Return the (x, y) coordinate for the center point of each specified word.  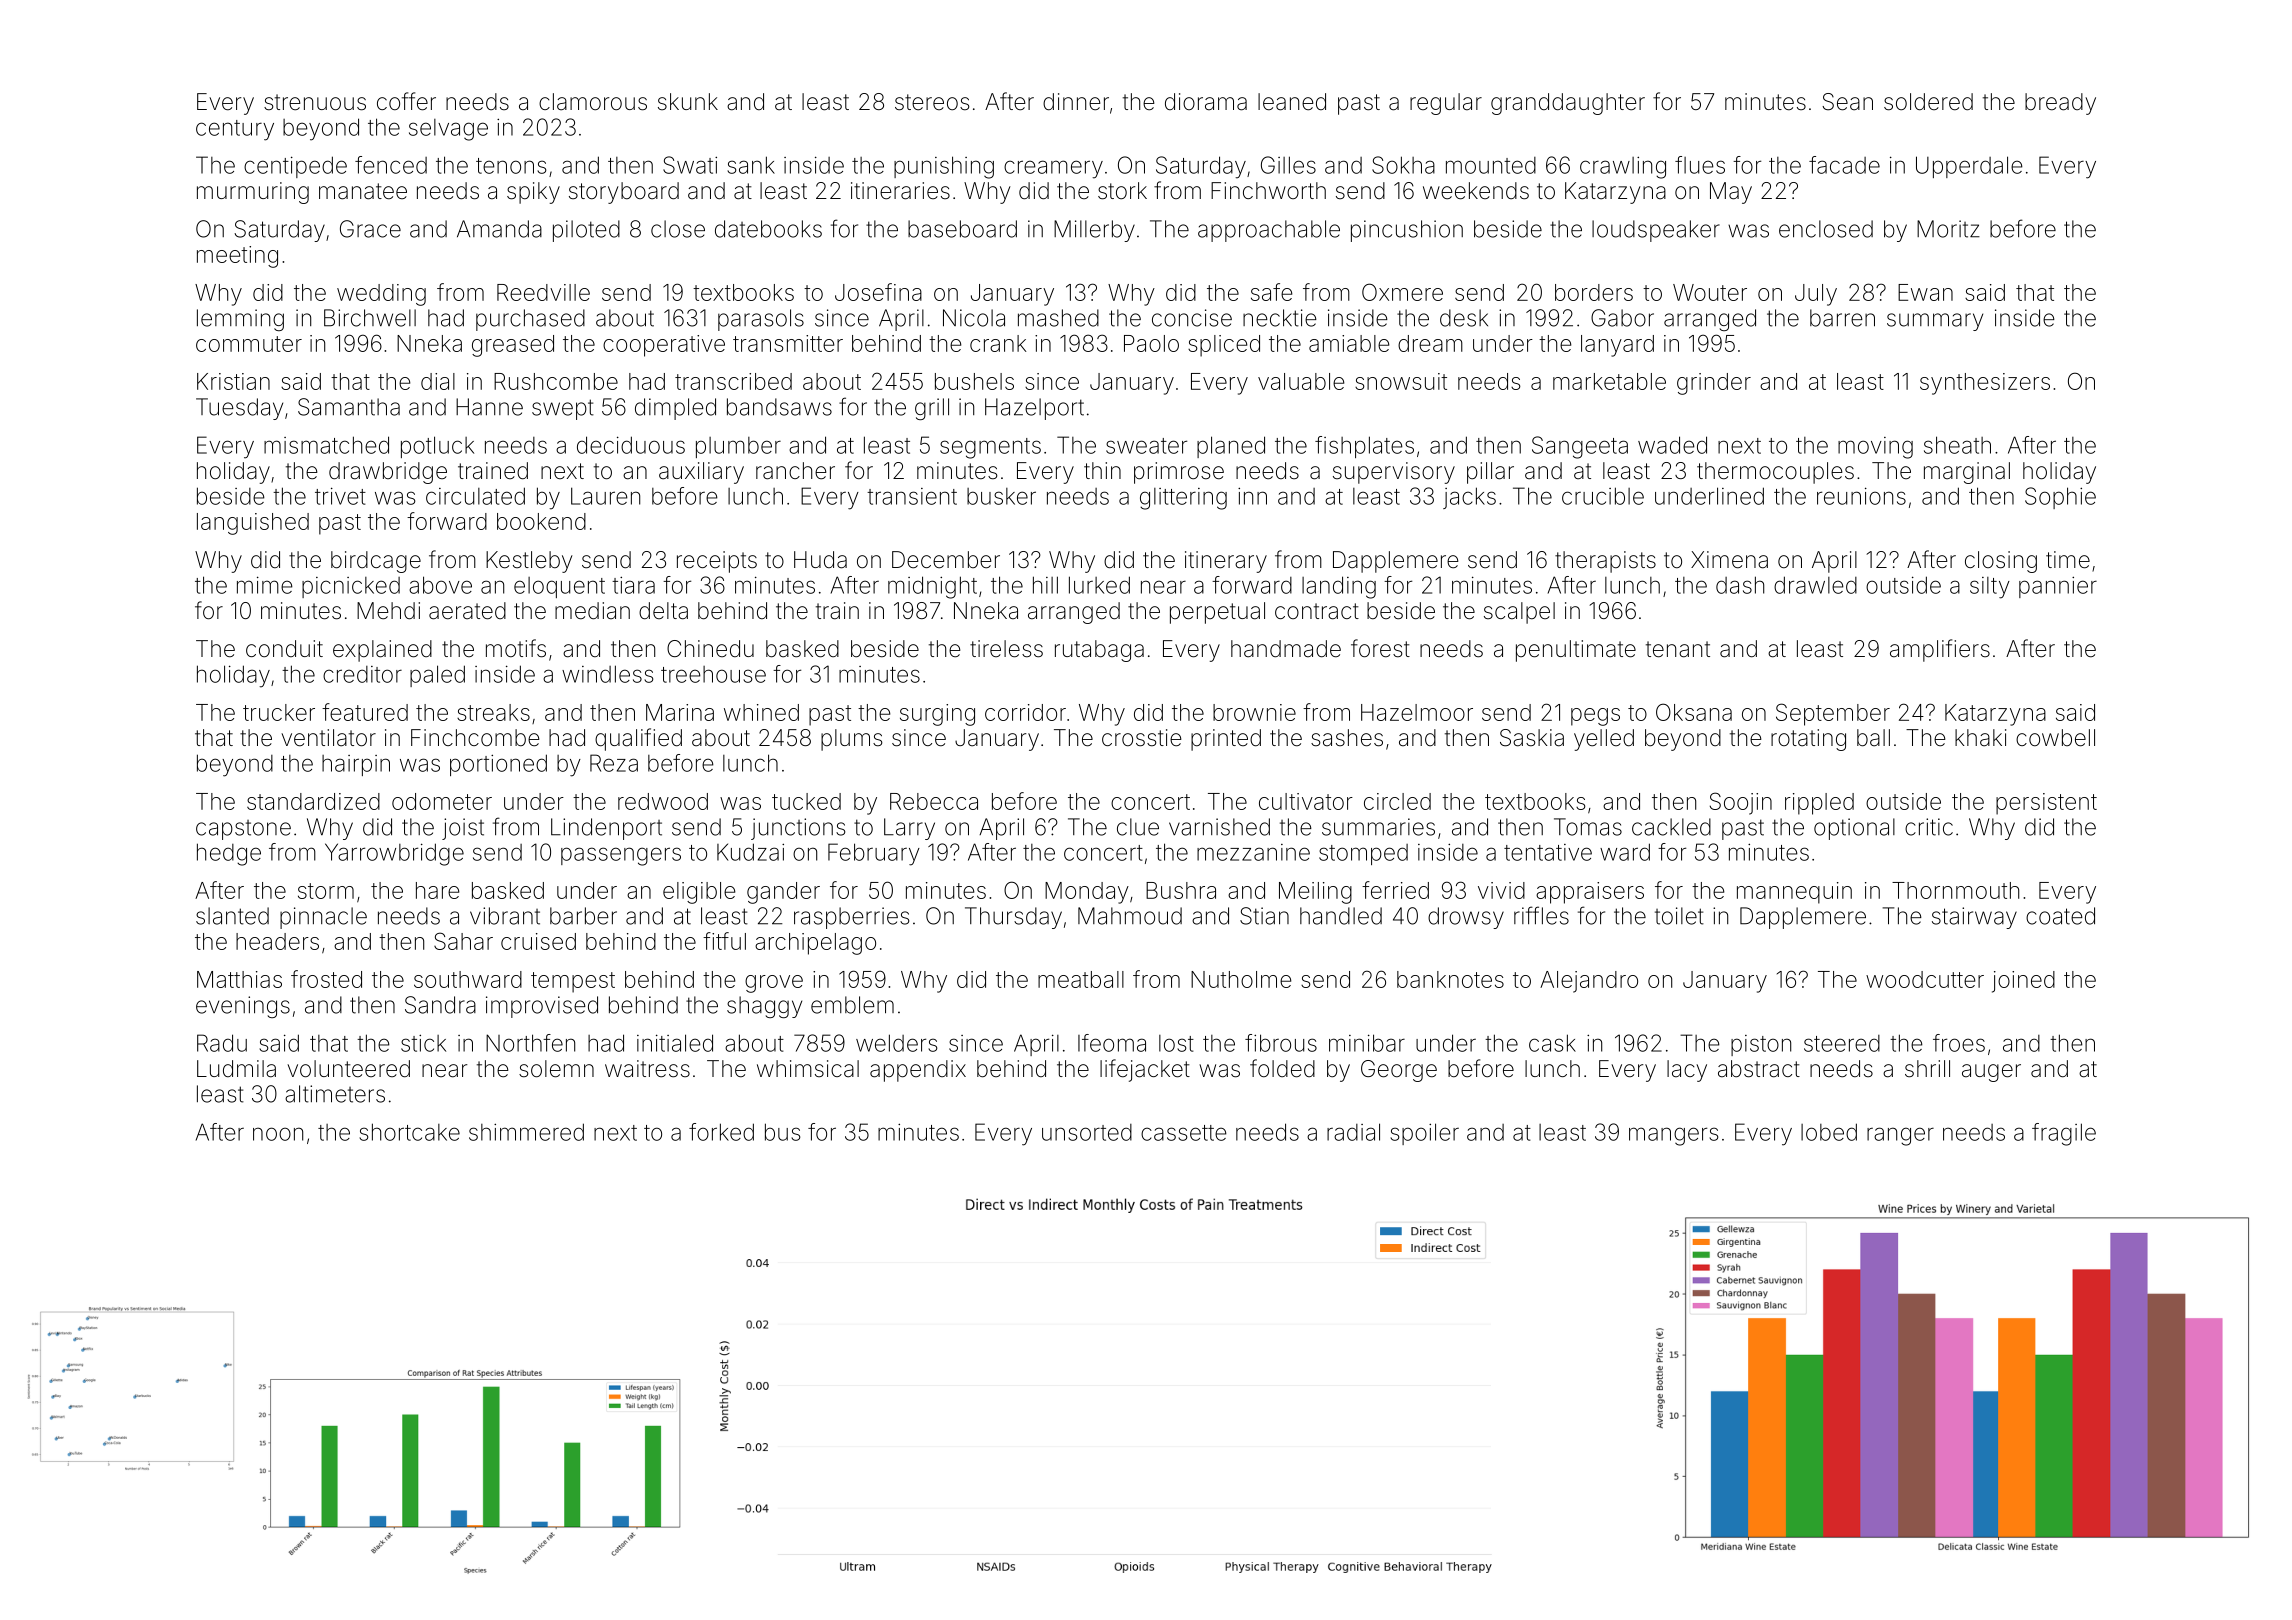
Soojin (1741, 803)
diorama (1206, 102)
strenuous (315, 102)
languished (253, 524)
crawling (1623, 167)
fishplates (1364, 447)
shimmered (526, 1132)
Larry (909, 829)
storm (326, 891)
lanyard (1617, 346)
